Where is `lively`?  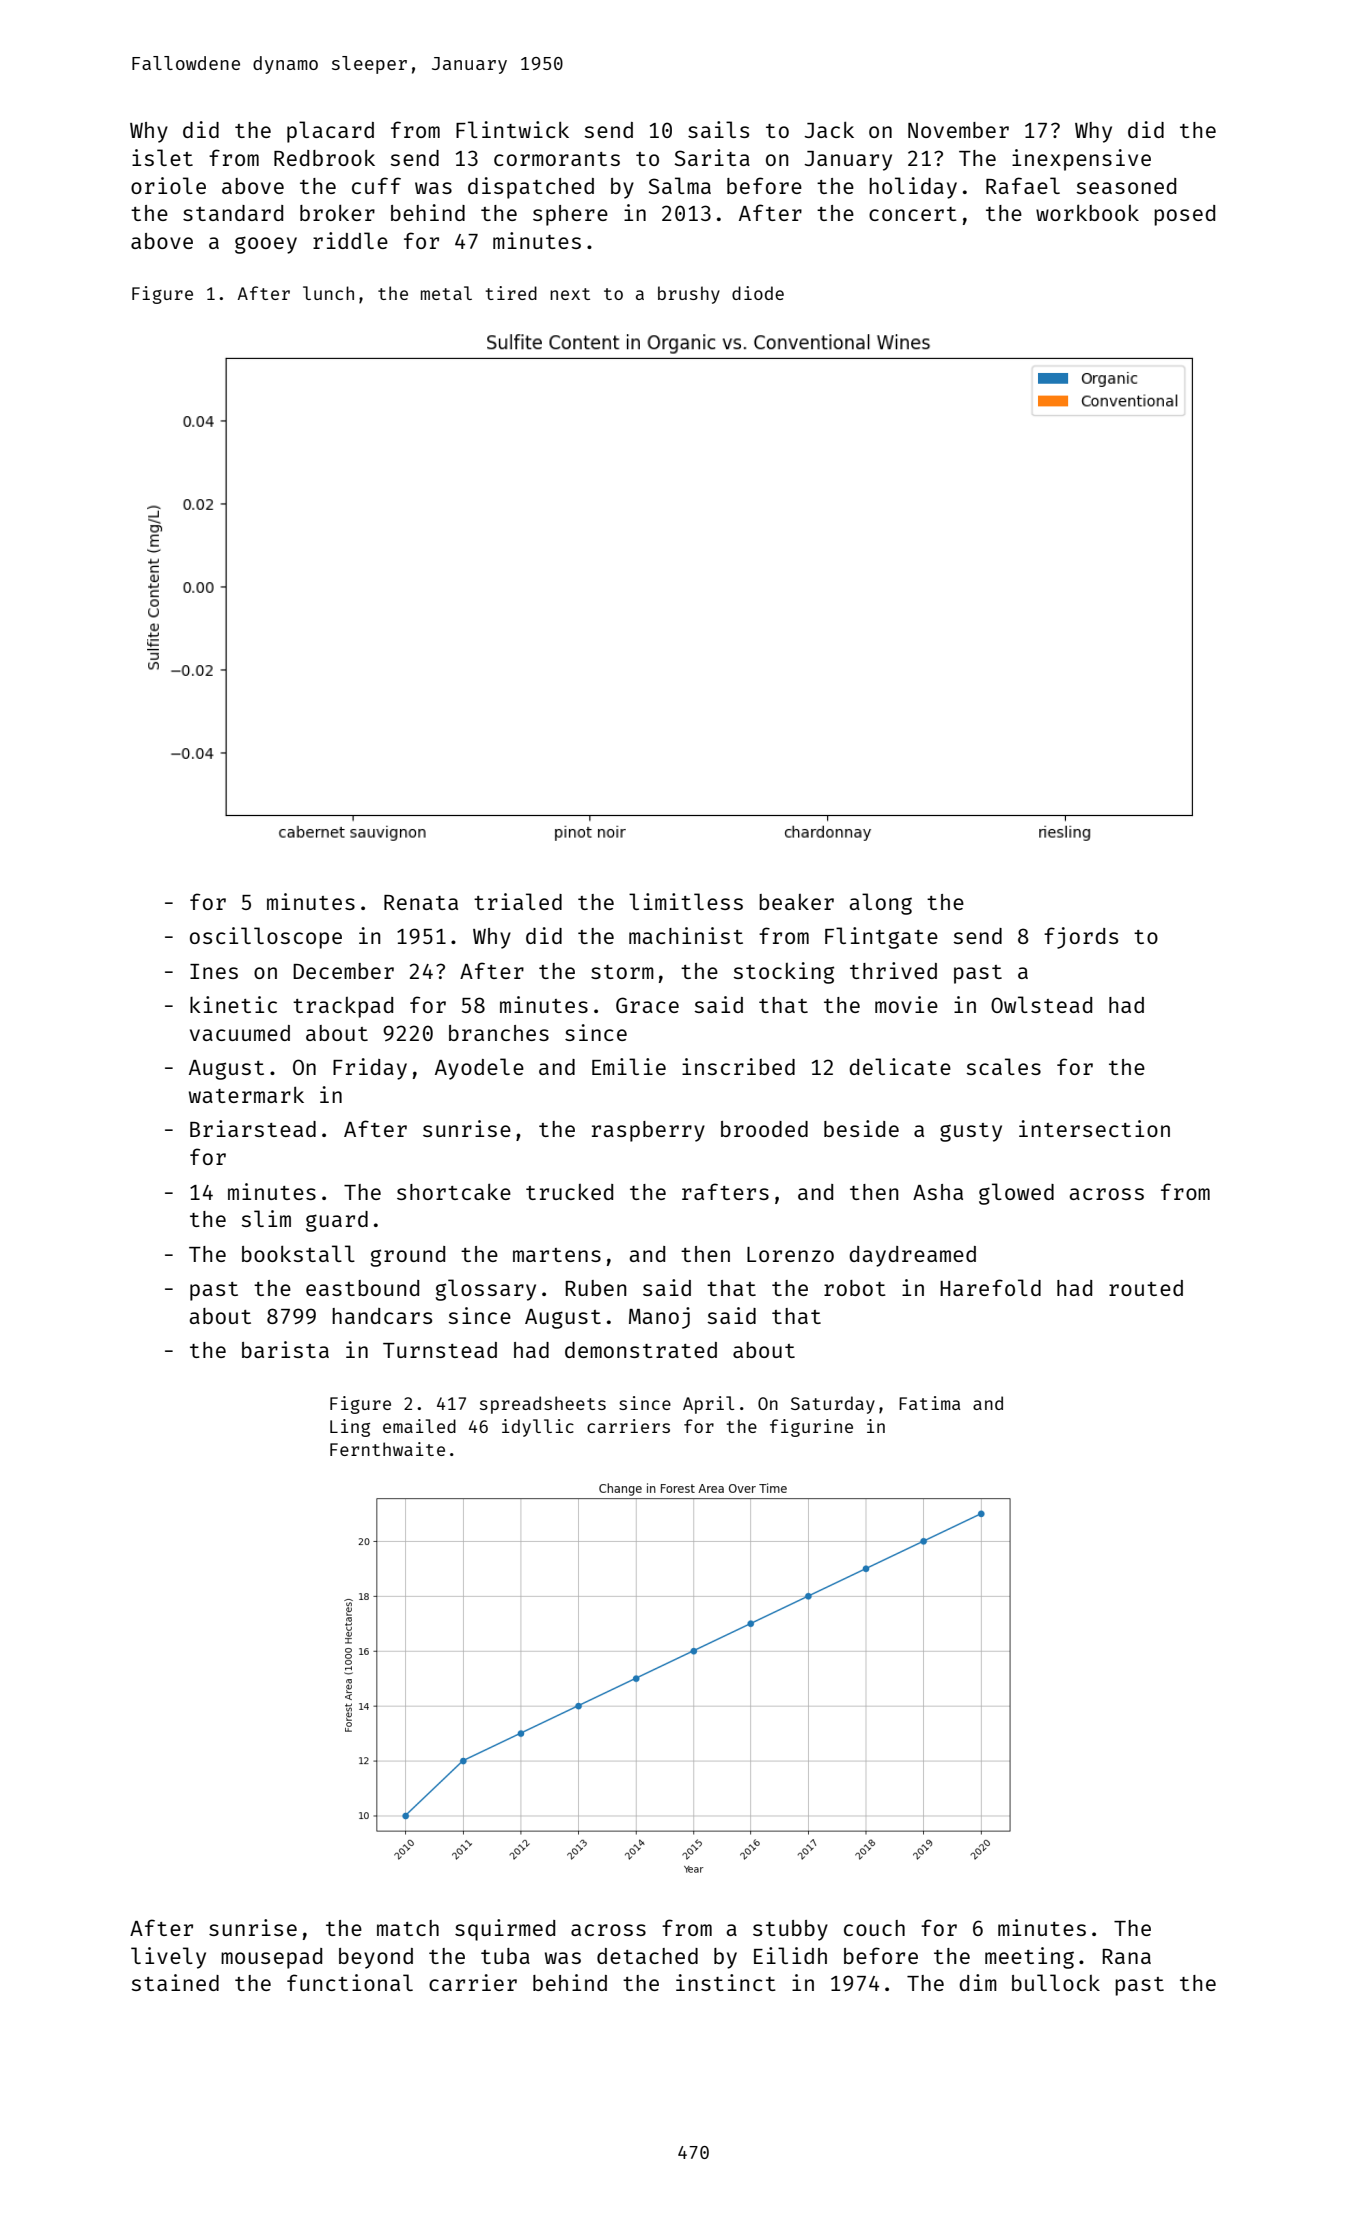
lively is located at coordinates (168, 1958).
